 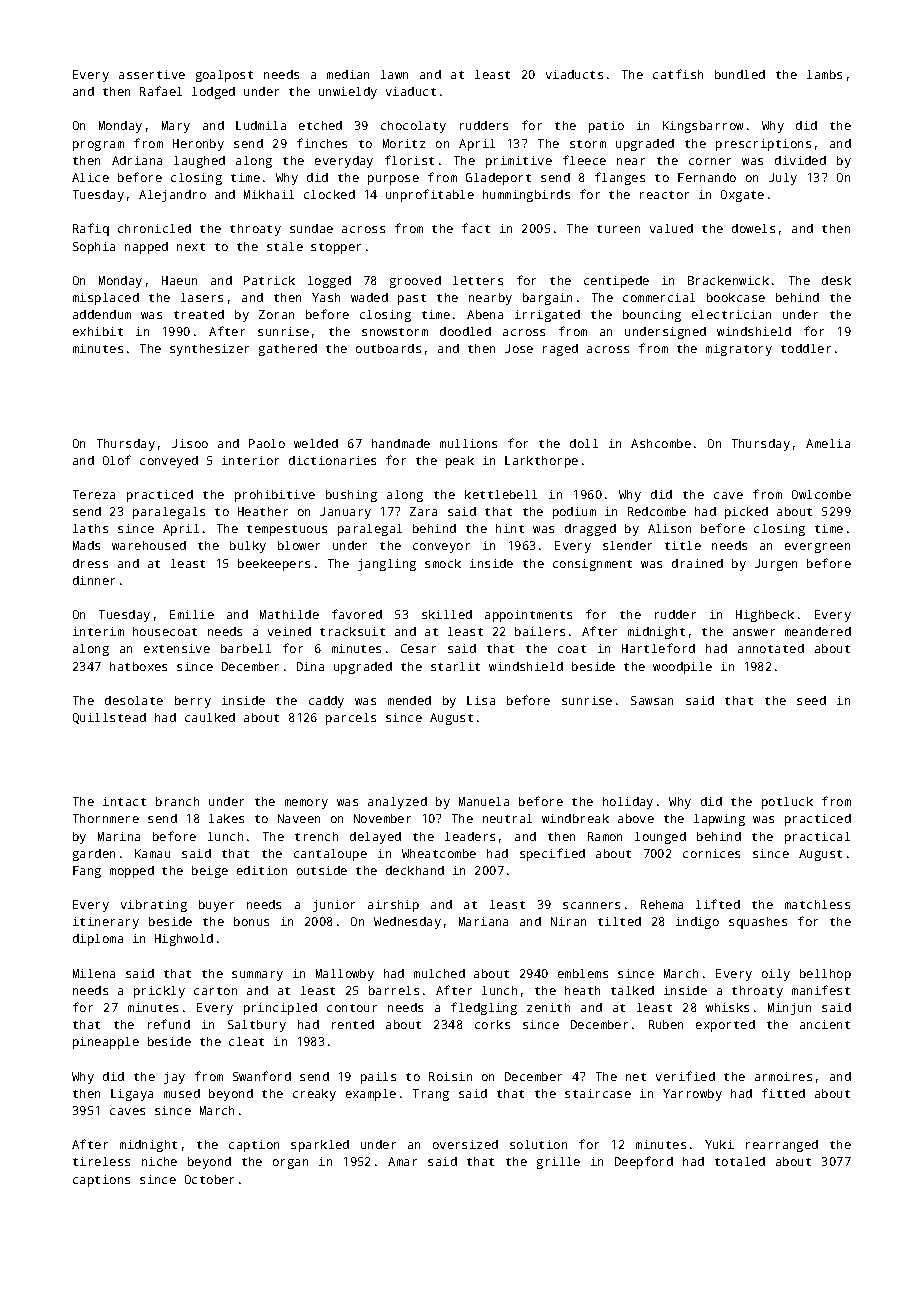 What do you see at coordinates (117, 460) in the screenshot?
I see `Olof` at bounding box center [117, 460].
